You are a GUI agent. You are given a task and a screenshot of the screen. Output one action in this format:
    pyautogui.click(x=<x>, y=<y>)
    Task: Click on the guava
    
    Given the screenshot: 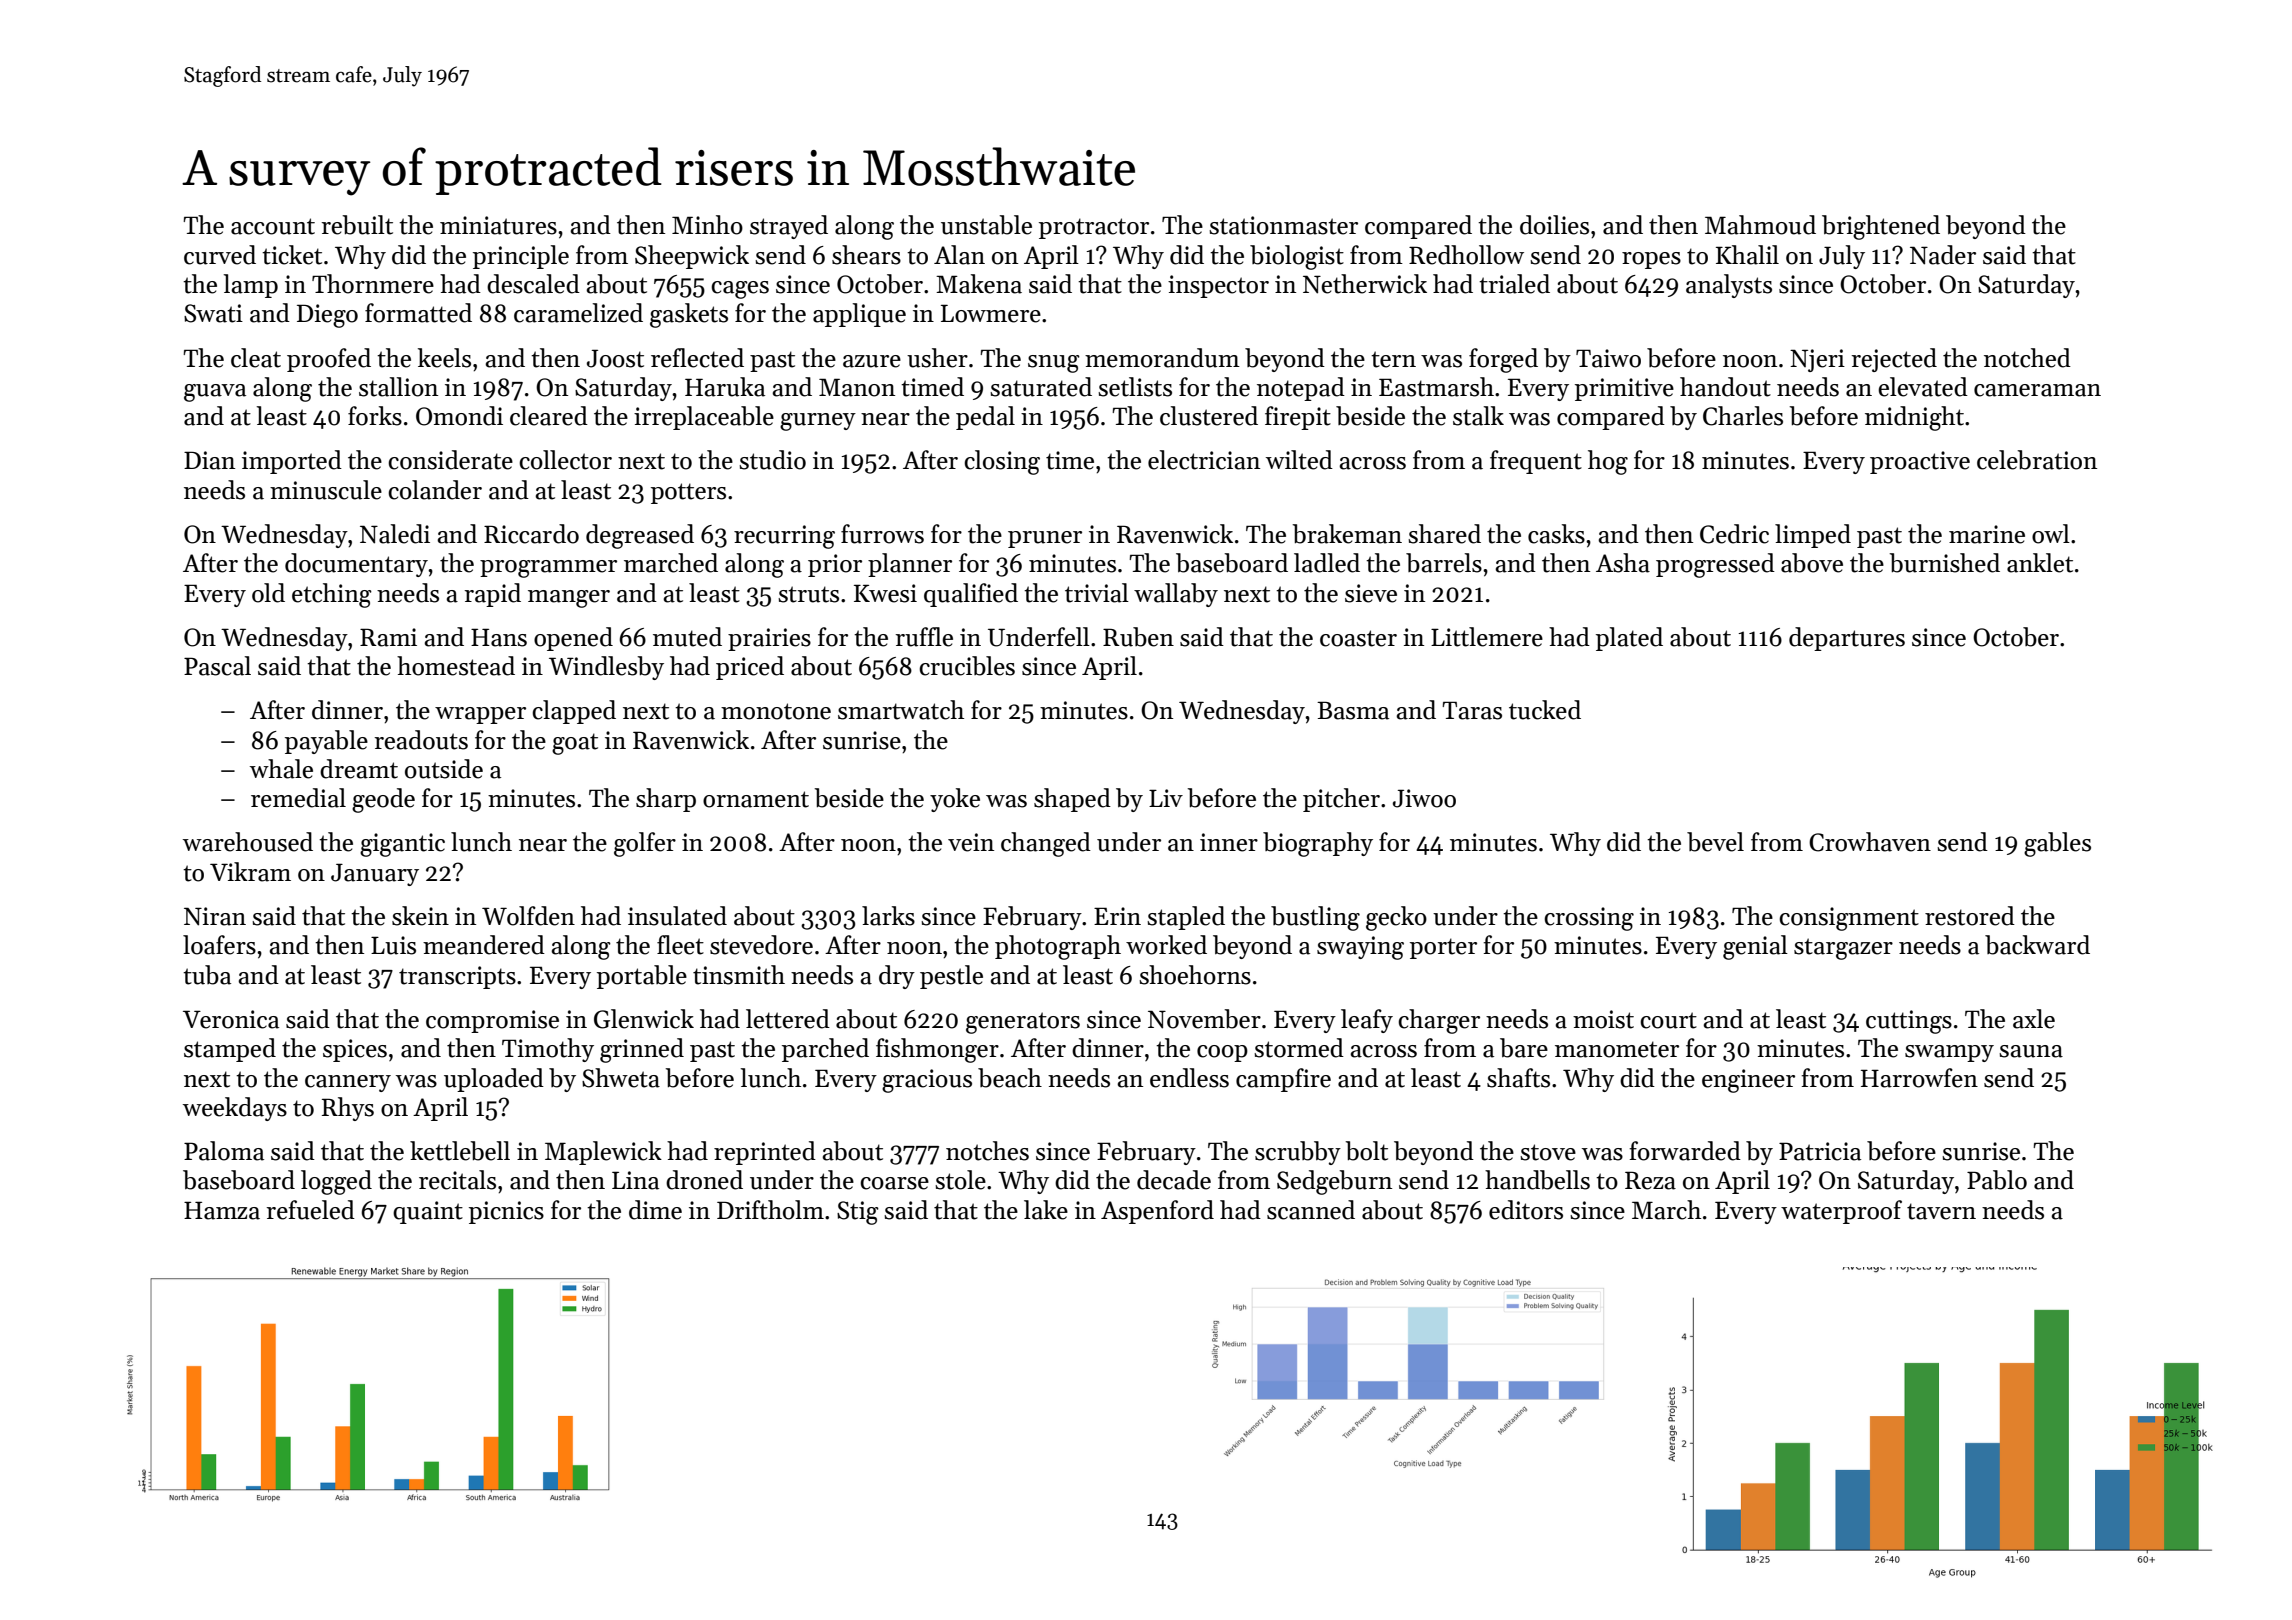 What is the action you would take?
    pyautogui.click(x=215, y=393)
